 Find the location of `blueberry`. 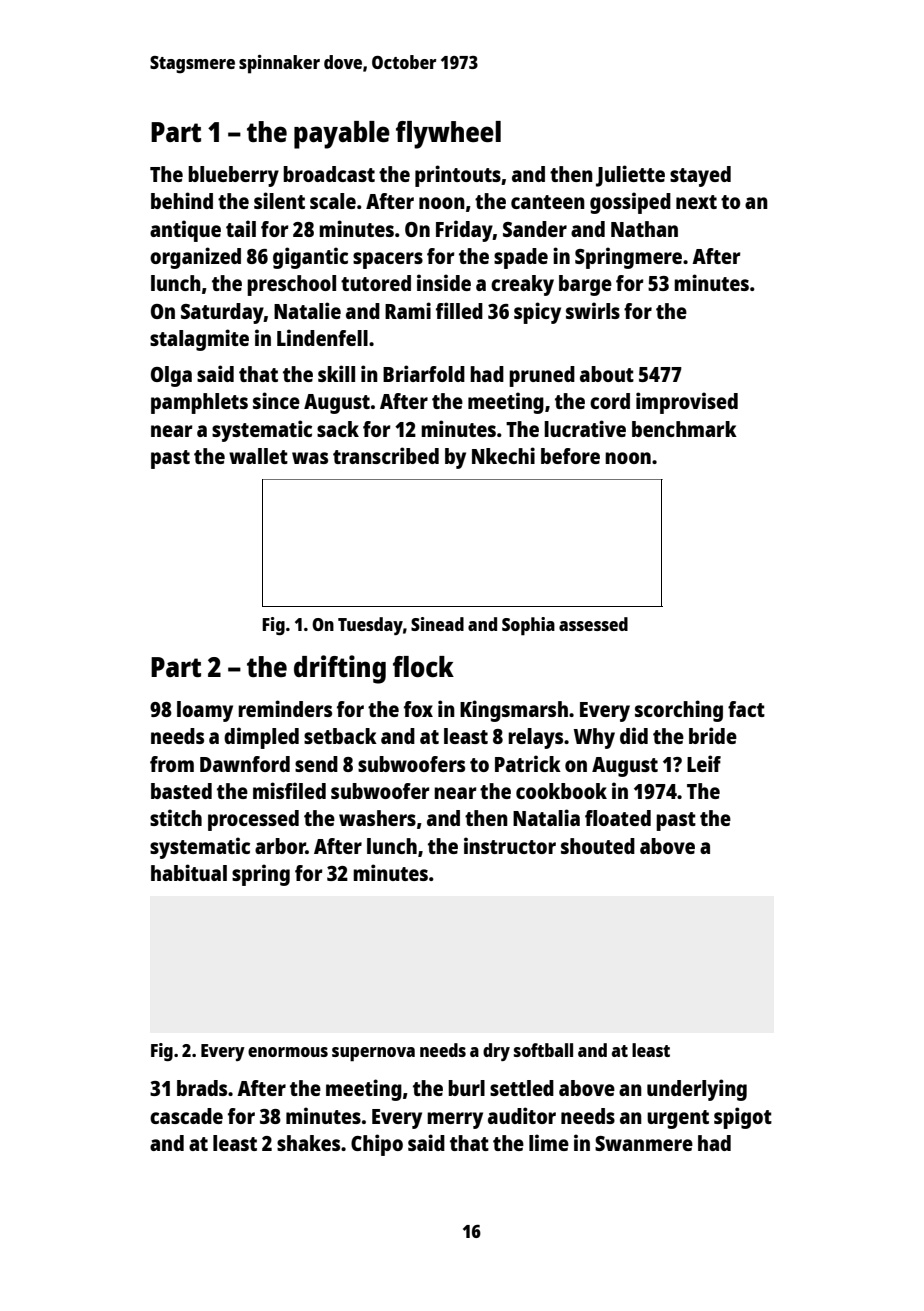

blueberry is located at coordinates (233, 176).
